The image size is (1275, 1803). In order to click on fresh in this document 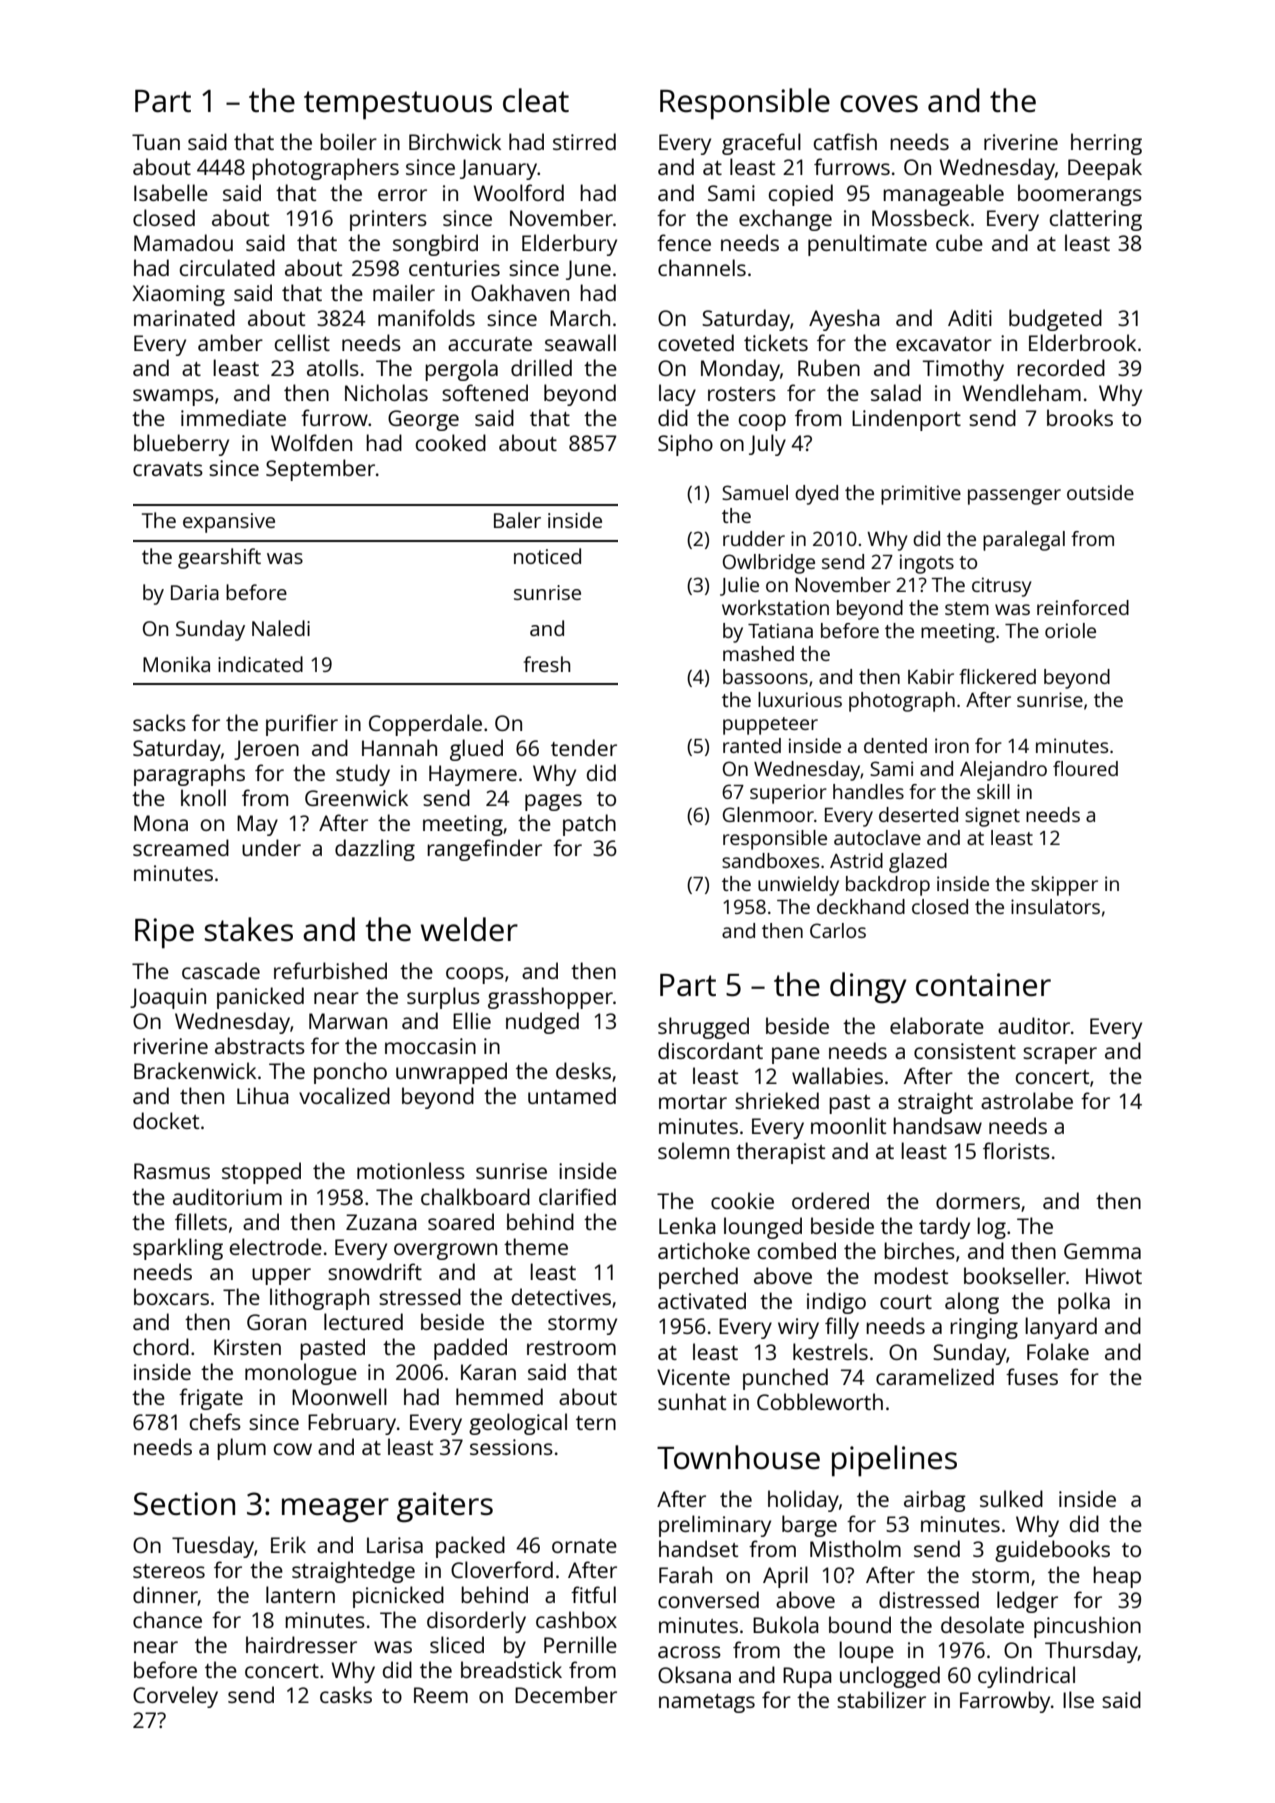, I will do `click(547, 664)`.
